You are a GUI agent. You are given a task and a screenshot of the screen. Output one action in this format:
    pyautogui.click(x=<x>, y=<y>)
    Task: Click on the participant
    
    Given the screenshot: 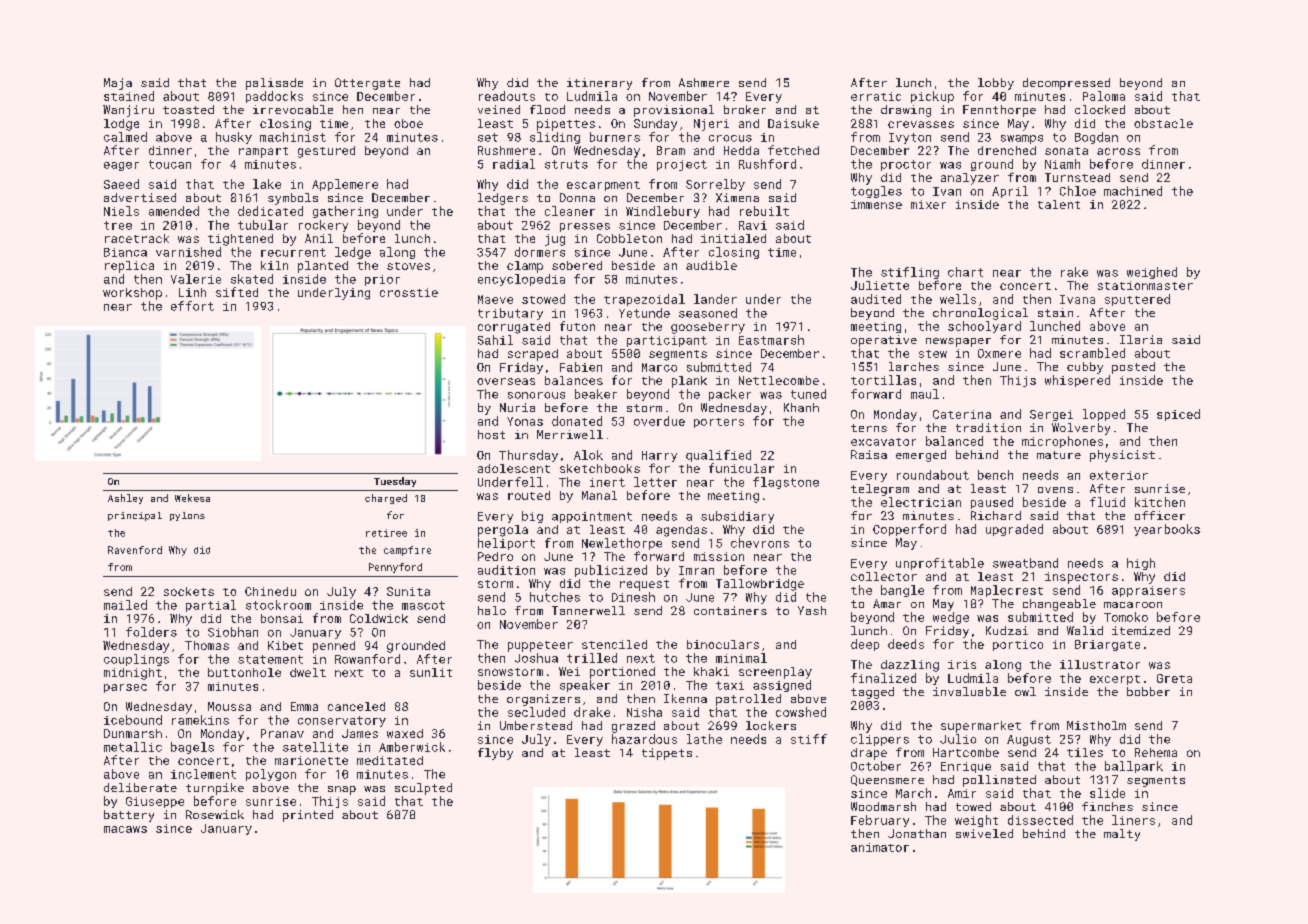 What is the action you would take?
    pyautogui.click(x=667, y=341)
